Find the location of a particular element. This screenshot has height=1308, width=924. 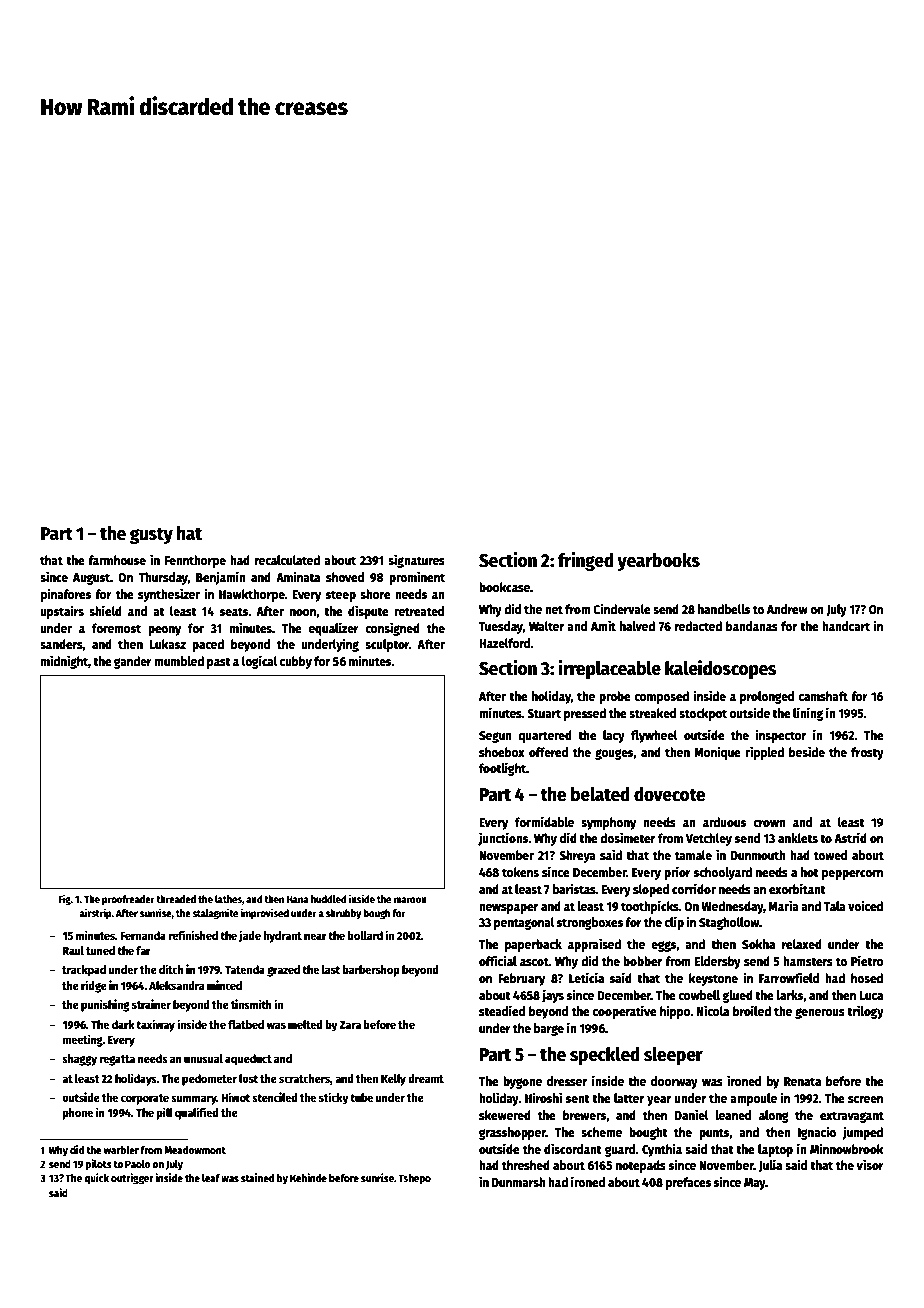

eggs is located at coordinates (664, 946).
